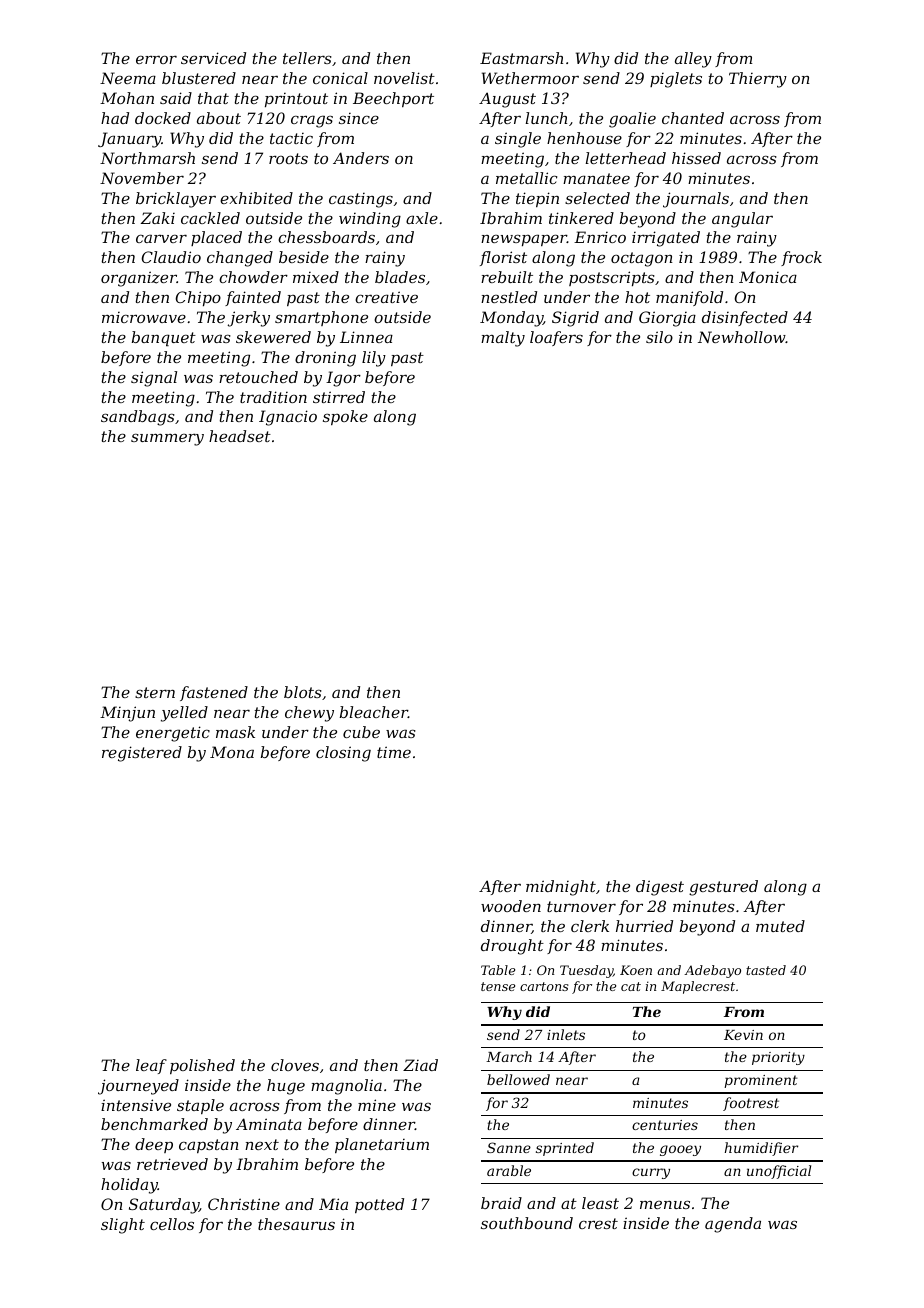 This screenshot has height=1308, width=924. Describe the element at coordinates (723, 888) in the screenshot. I see `gestured` at that location.
